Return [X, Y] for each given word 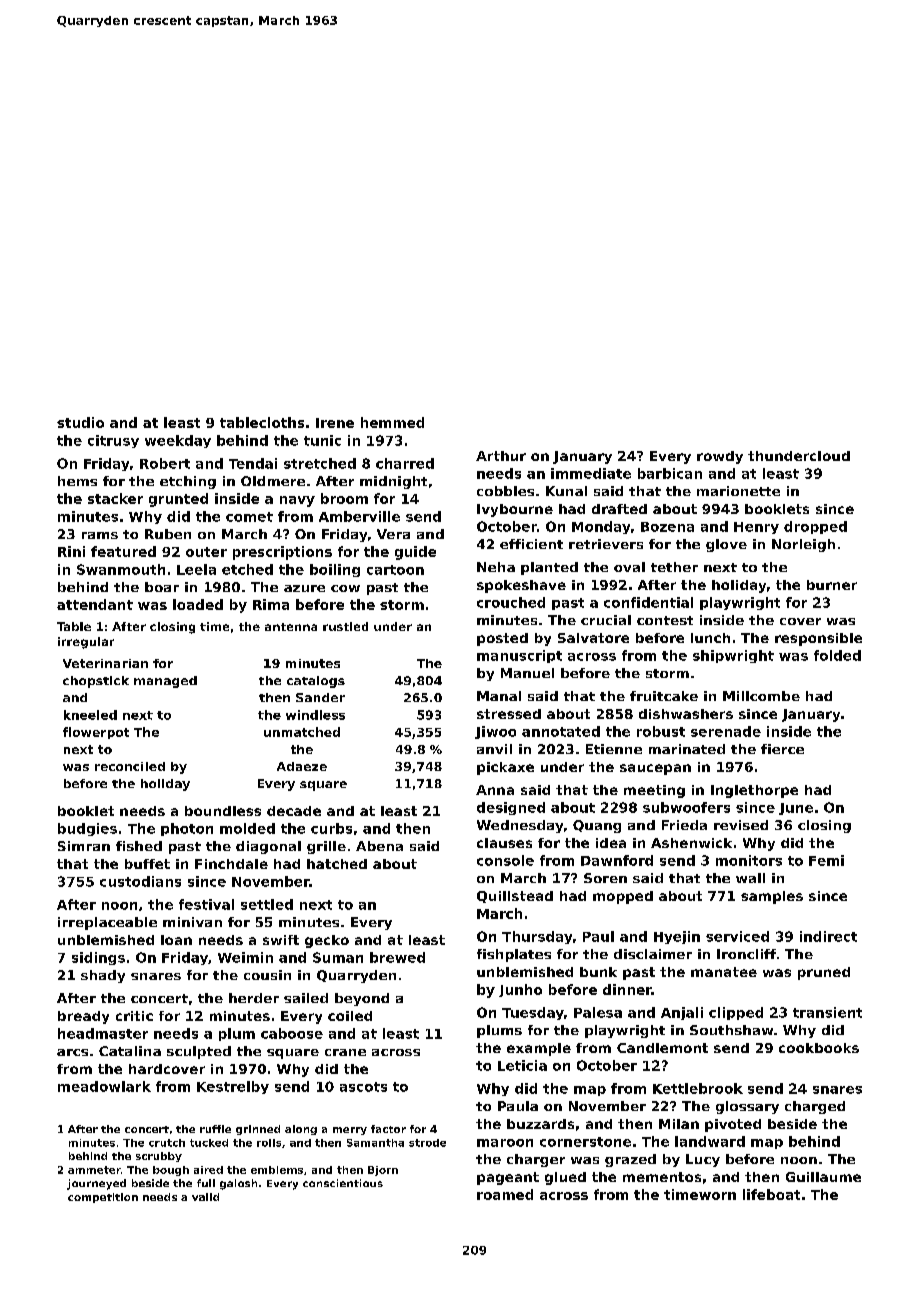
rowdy [720, 457]
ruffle [215, 1129]
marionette [738, 491]
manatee [724, 972]
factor [388, 1129]
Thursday [537, 937]
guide [415, 553]
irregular [86, 643]
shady [103, 976]
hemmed [392, 422]
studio [80, 422]
